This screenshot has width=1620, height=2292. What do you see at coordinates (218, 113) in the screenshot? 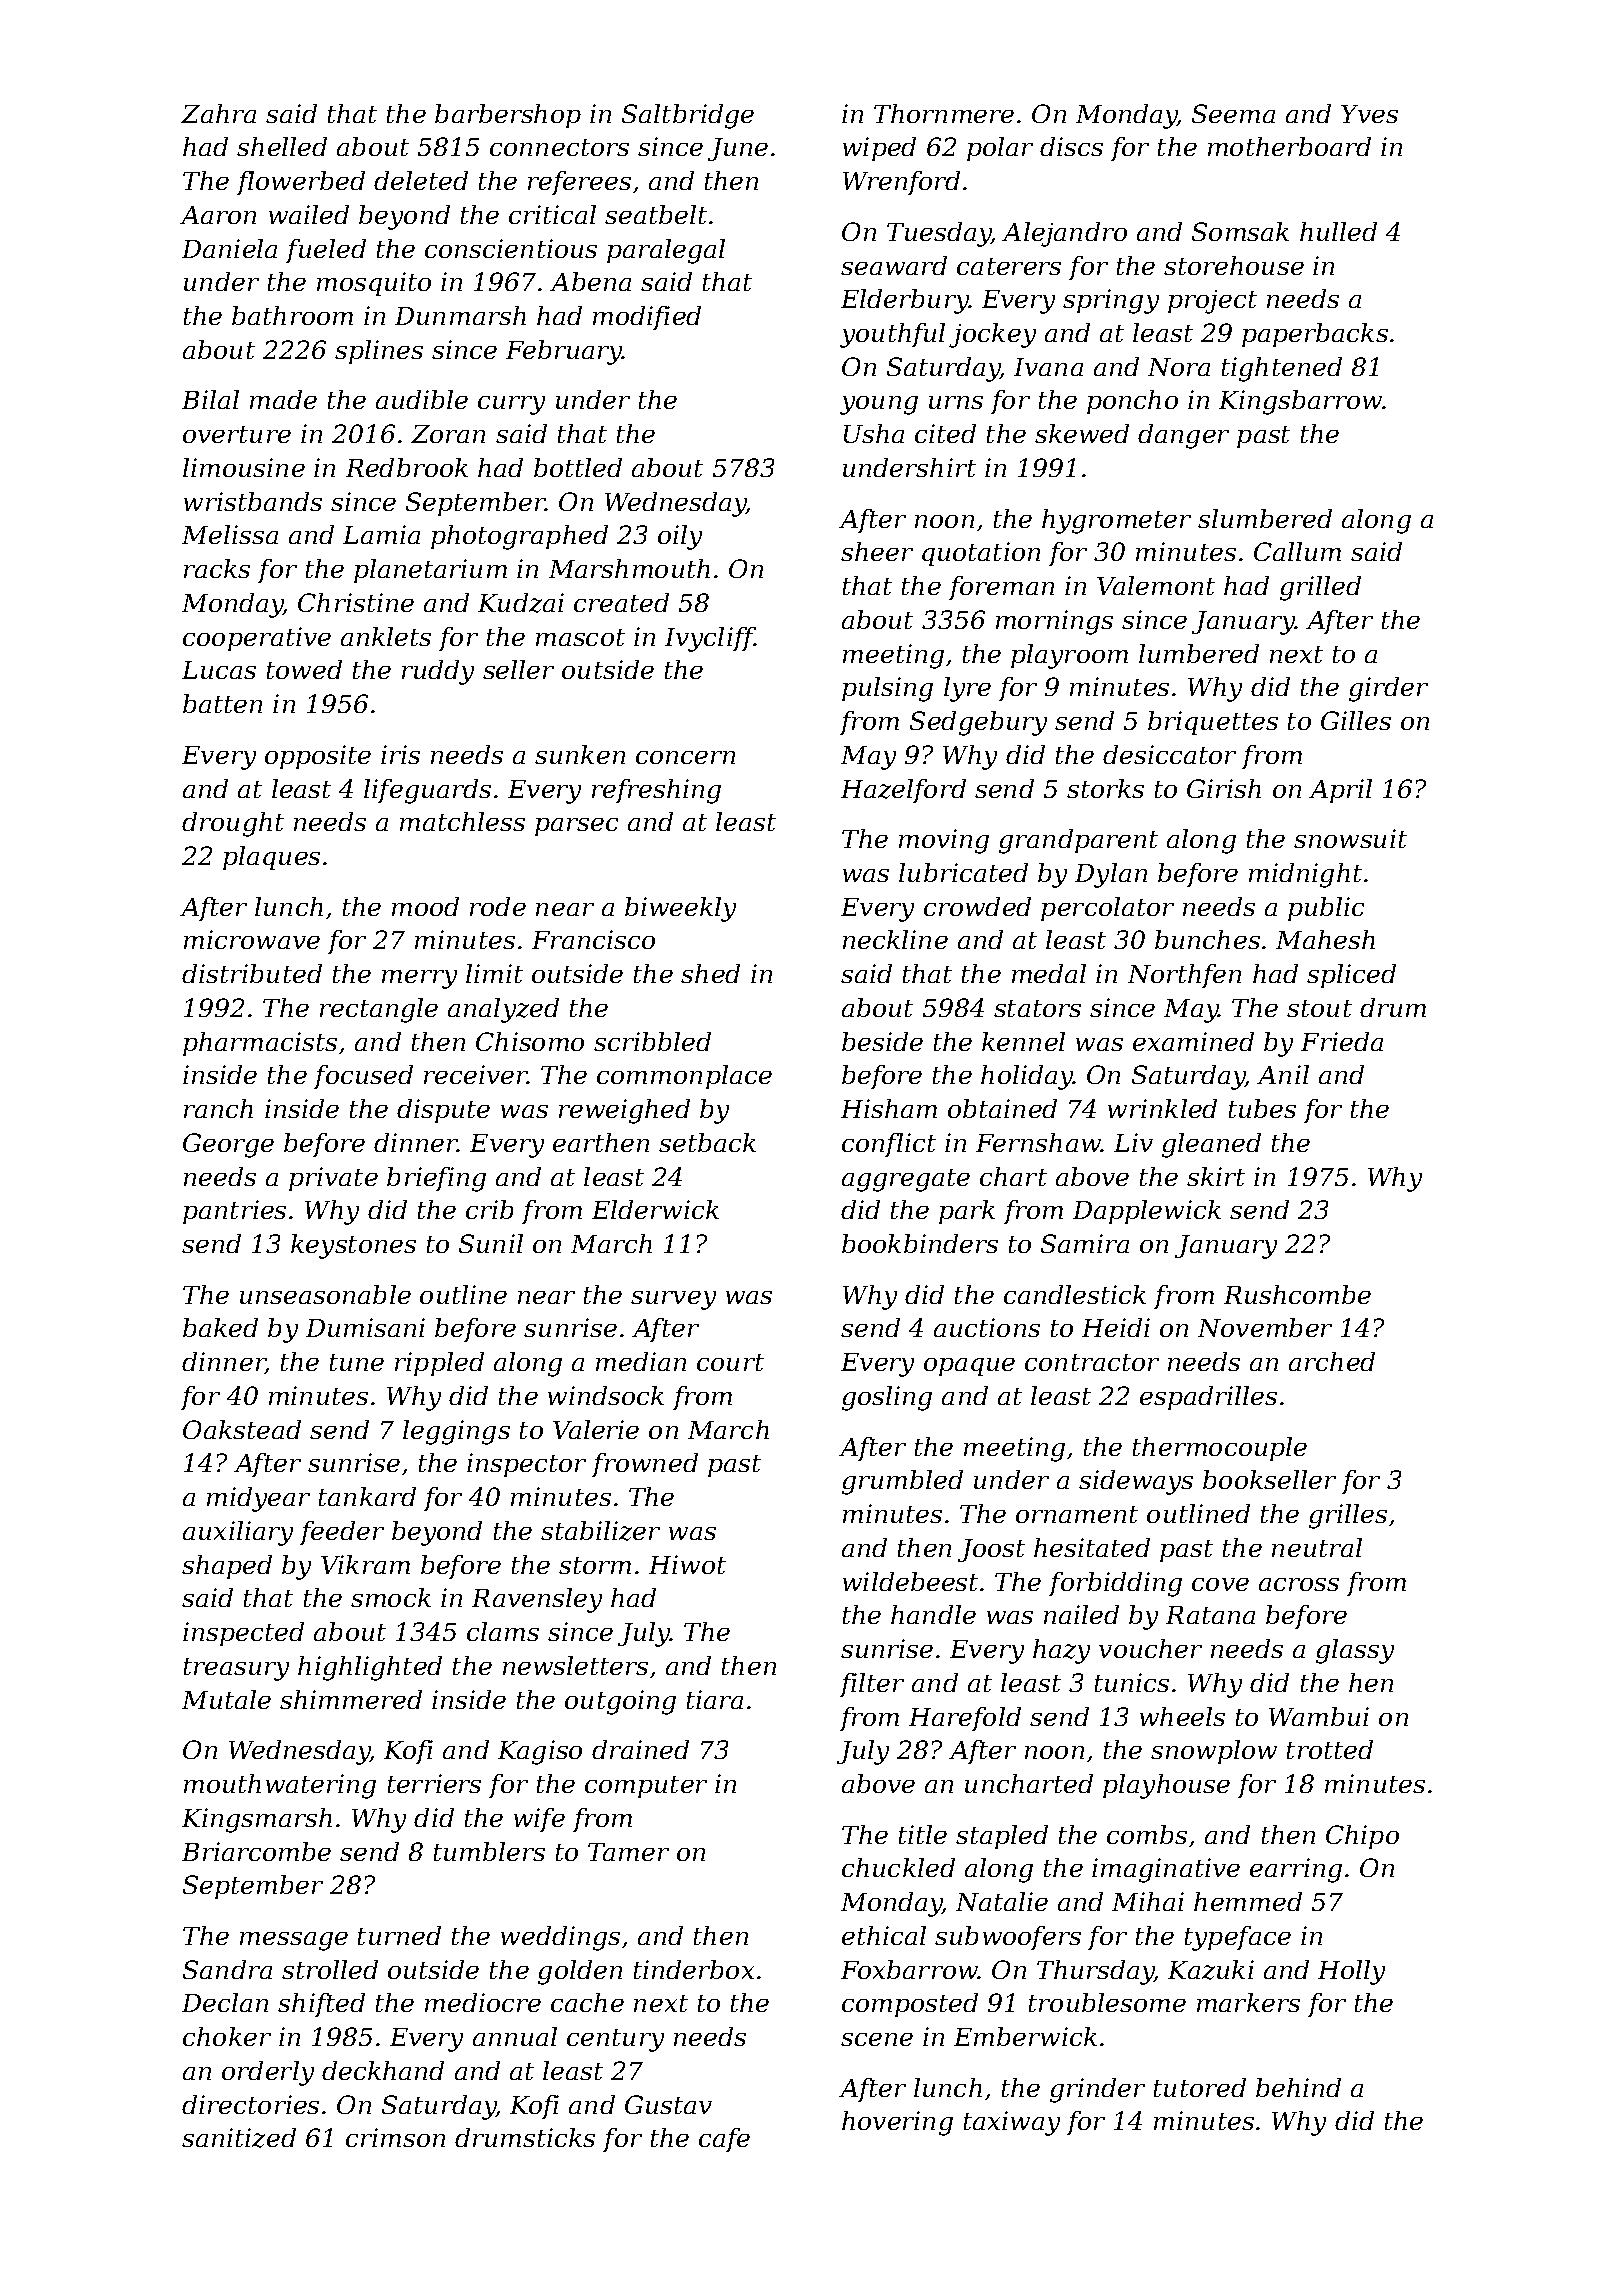
I see `Zahra` at bounding box center [218, 113].
